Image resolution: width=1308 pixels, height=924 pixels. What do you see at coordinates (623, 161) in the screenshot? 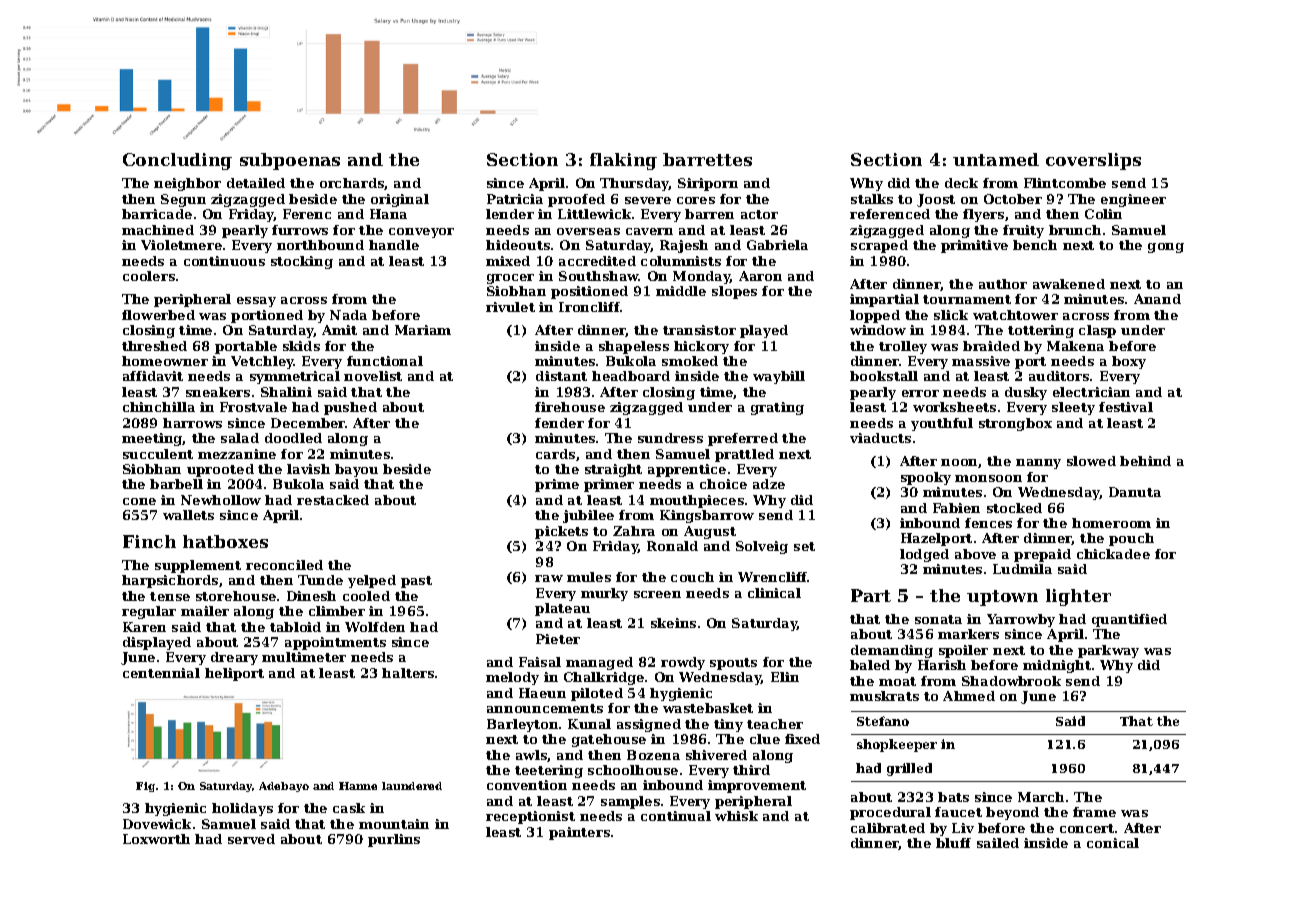
I see `flaking` at bounding box center [623, 161].
